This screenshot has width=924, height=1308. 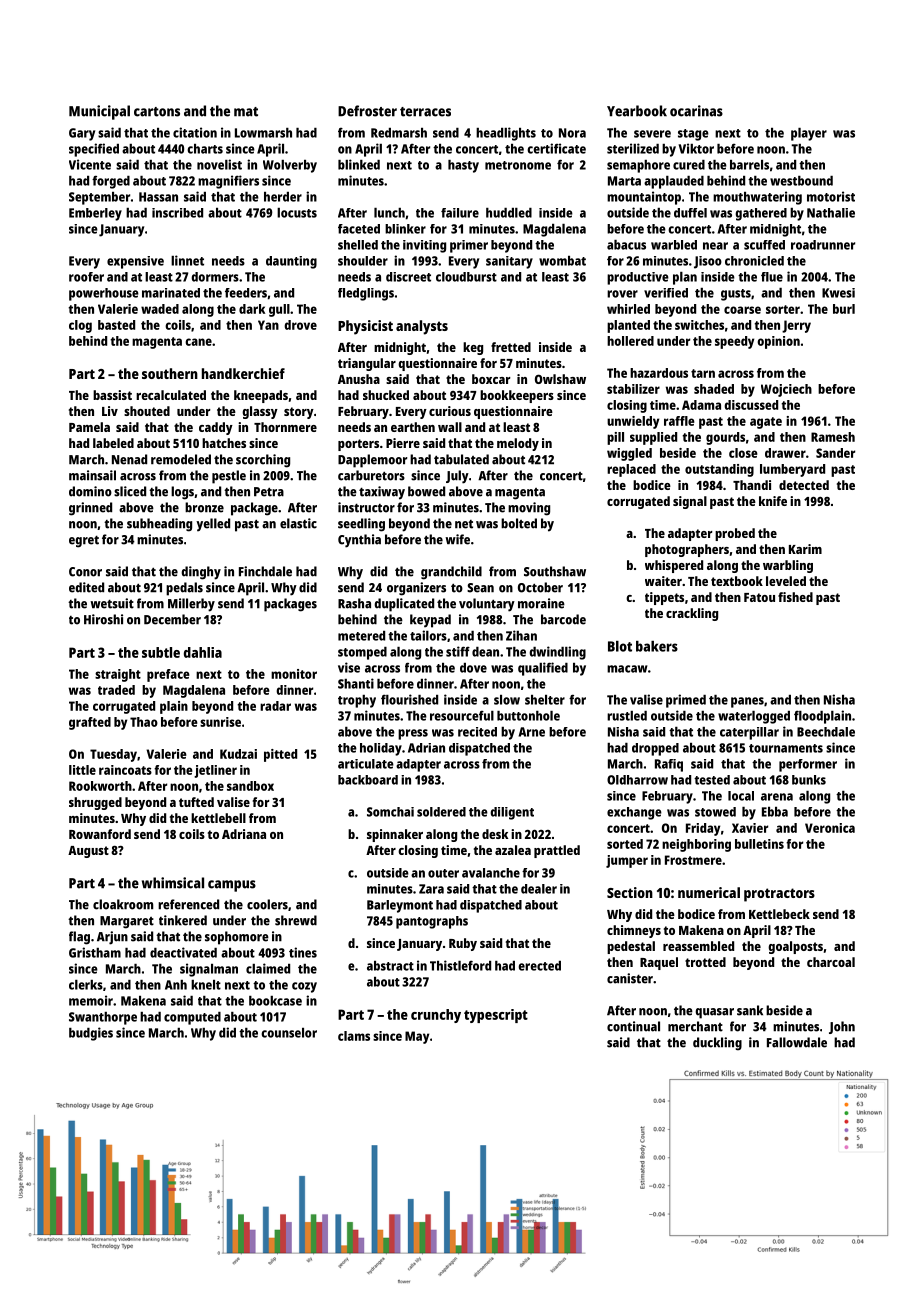 I want to click on deactivated, so click(x=183, y=952).
